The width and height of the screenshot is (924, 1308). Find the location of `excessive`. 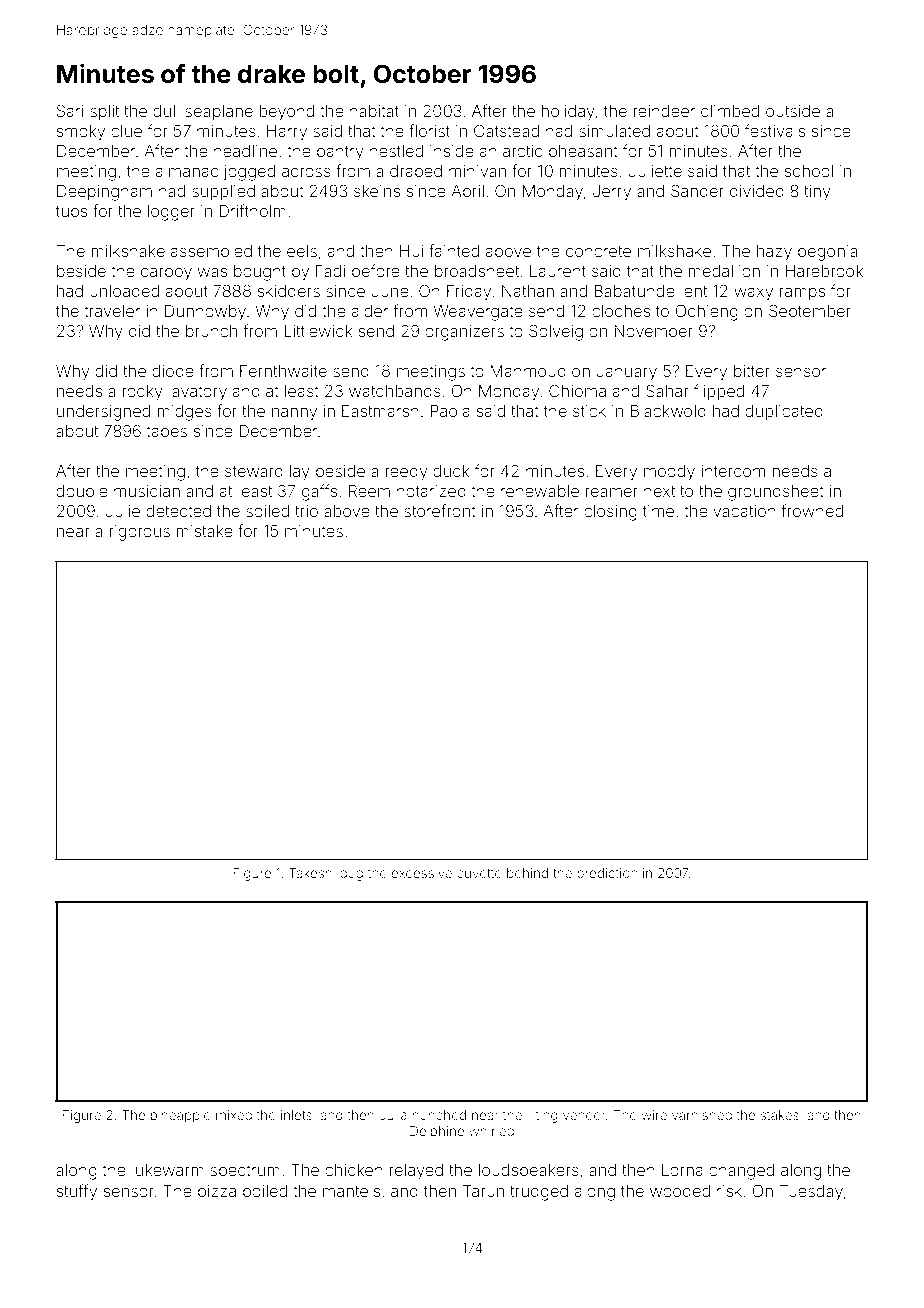

excessive is located at coordinates (421, 873).
